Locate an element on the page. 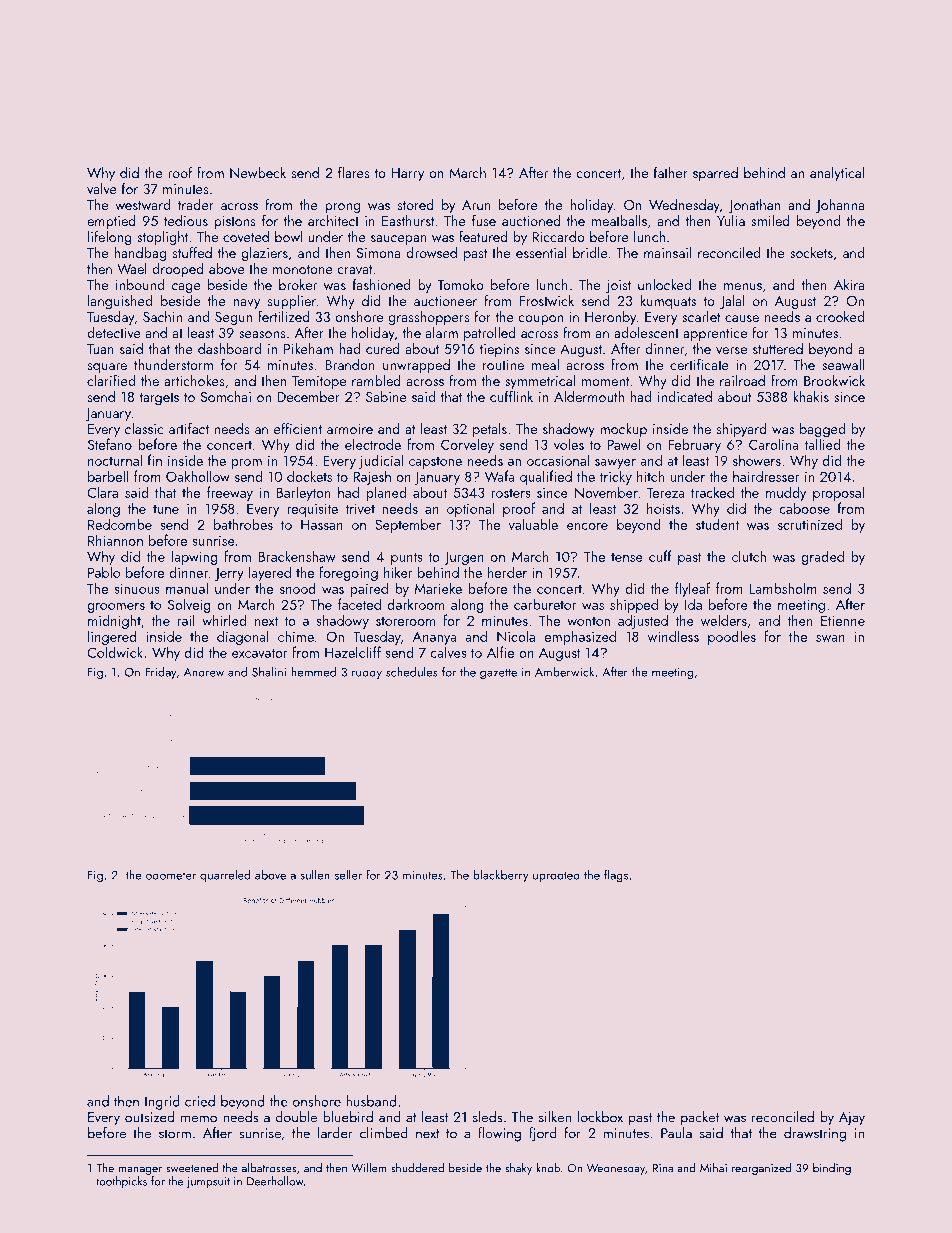  swan is located at coordinates (830, 638).
